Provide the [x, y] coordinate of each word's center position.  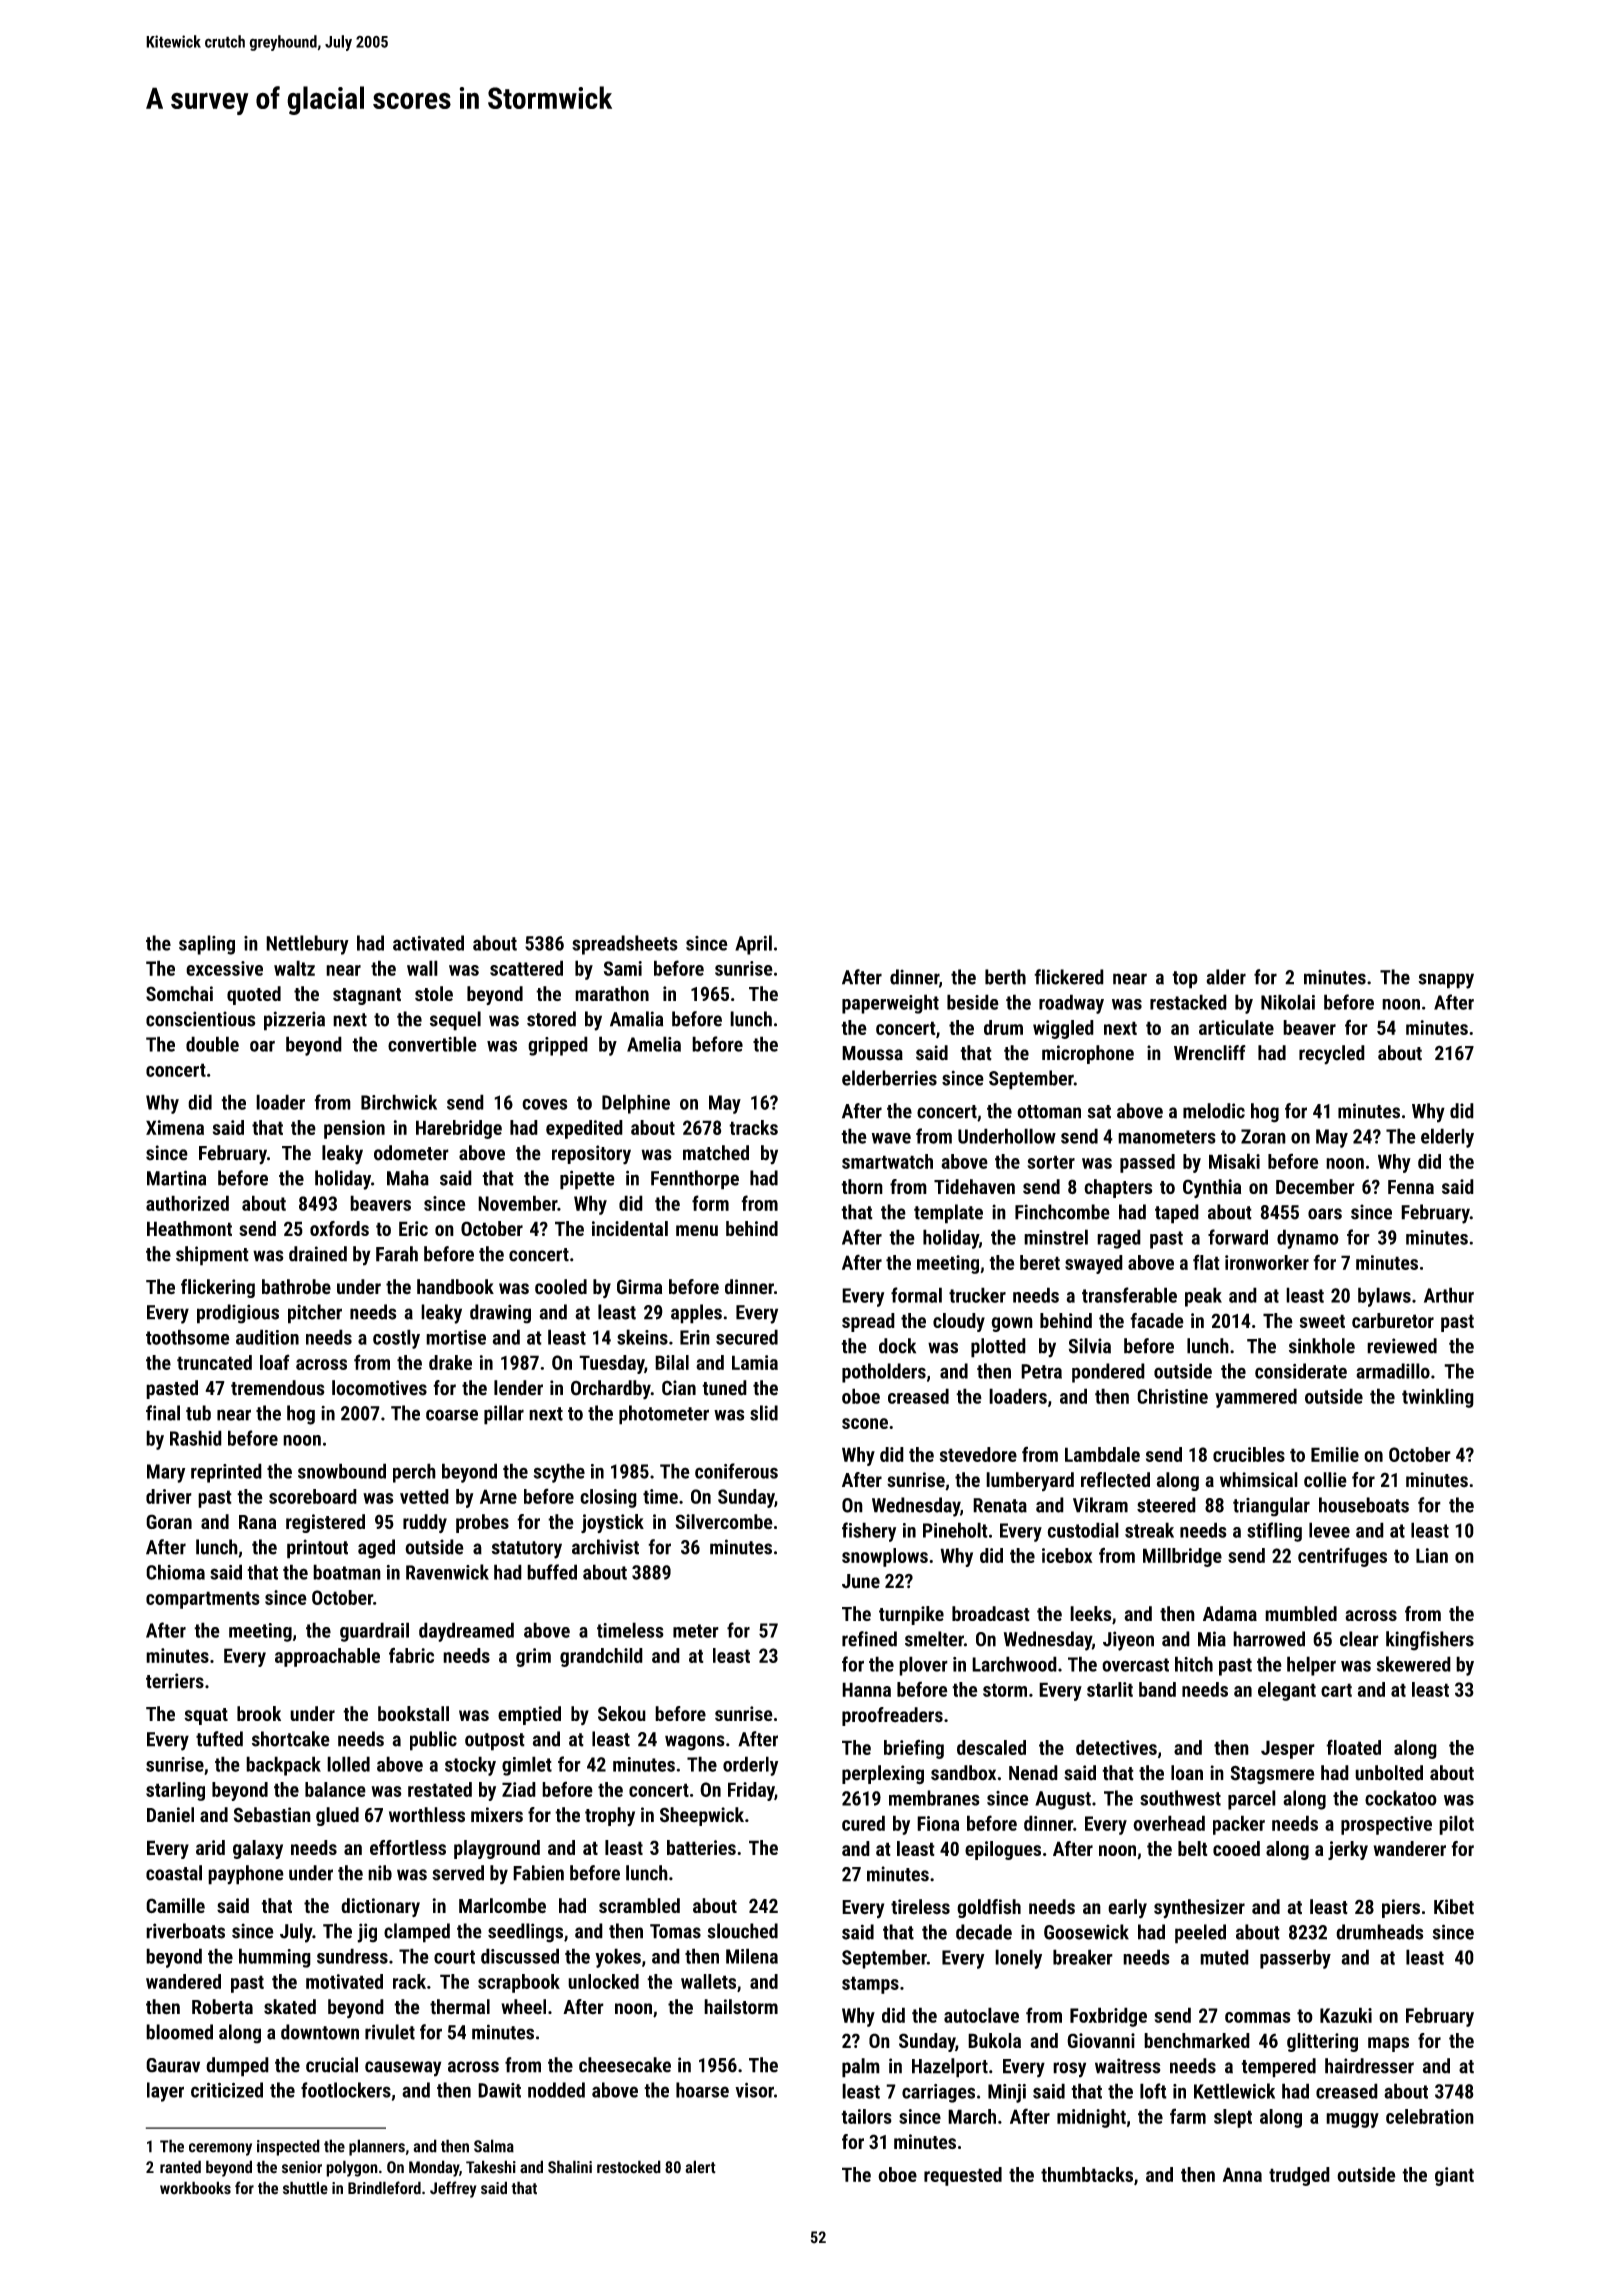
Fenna [1411, 1187]
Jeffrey [453, 2189]
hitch [1194, 1664]
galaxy [258, 1849]
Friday [751, 1791]
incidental [630, 1228]
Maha [408, 1178]
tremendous [278, 1388]
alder [1226, 977]
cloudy [959, 1322]
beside [973, 1002]
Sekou [622, 1713]
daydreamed [466, 1632]
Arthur [1449, 1295]
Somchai [179, 993]
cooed [1236, 1848]
